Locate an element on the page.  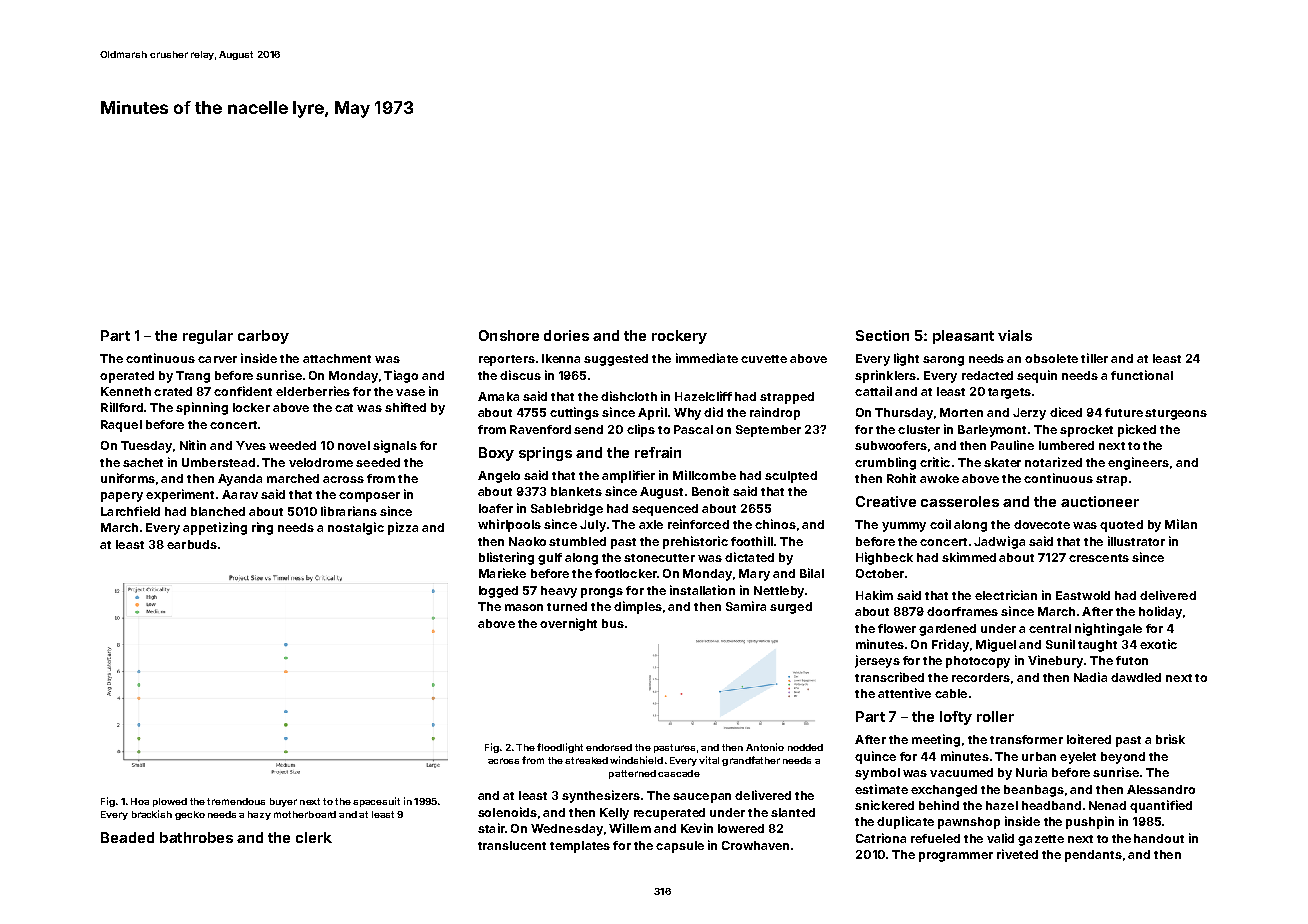
Milan is located at coordinates (1181, 524).
